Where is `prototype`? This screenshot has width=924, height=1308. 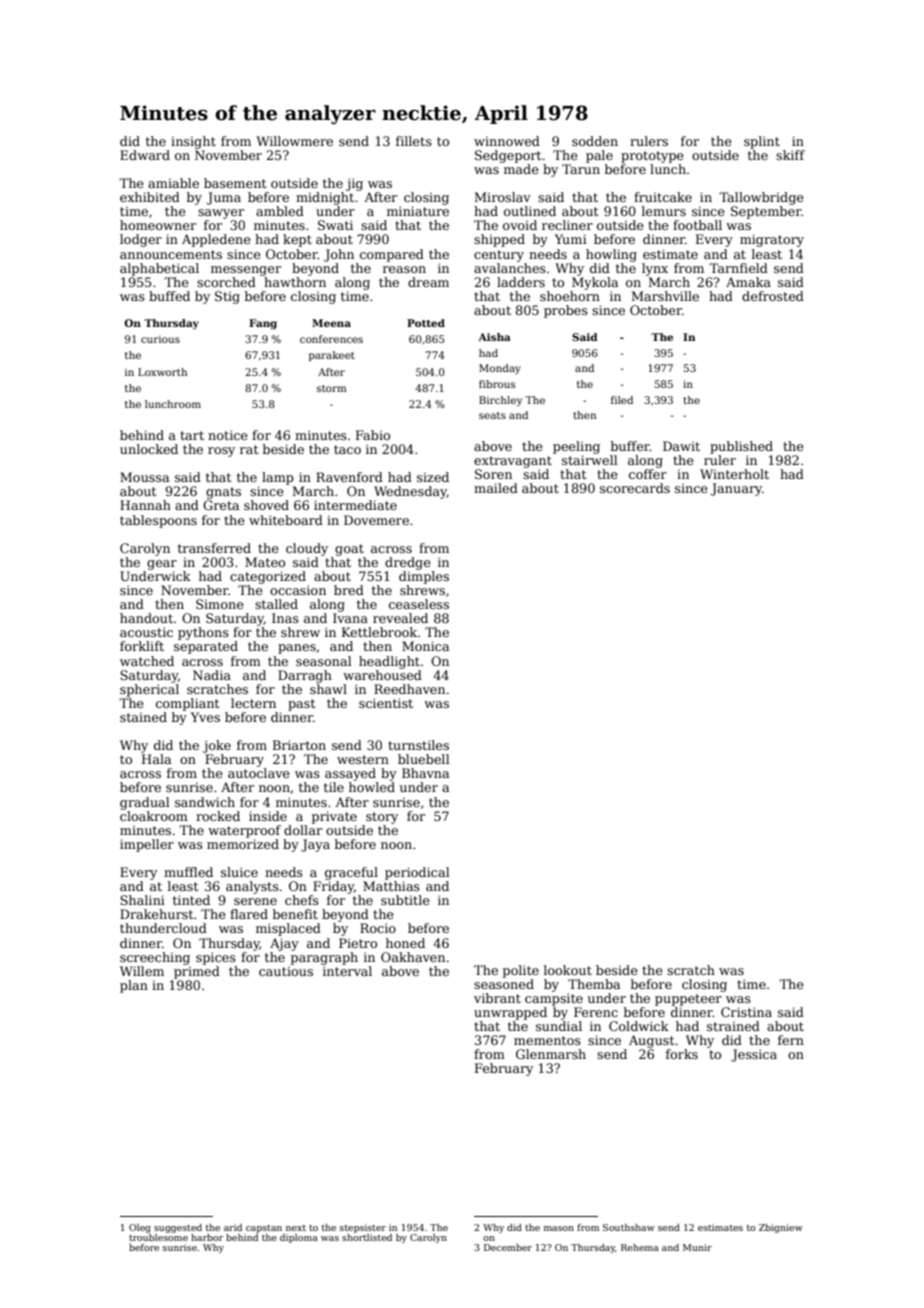
prototype is located at coordinates (652, 157).
